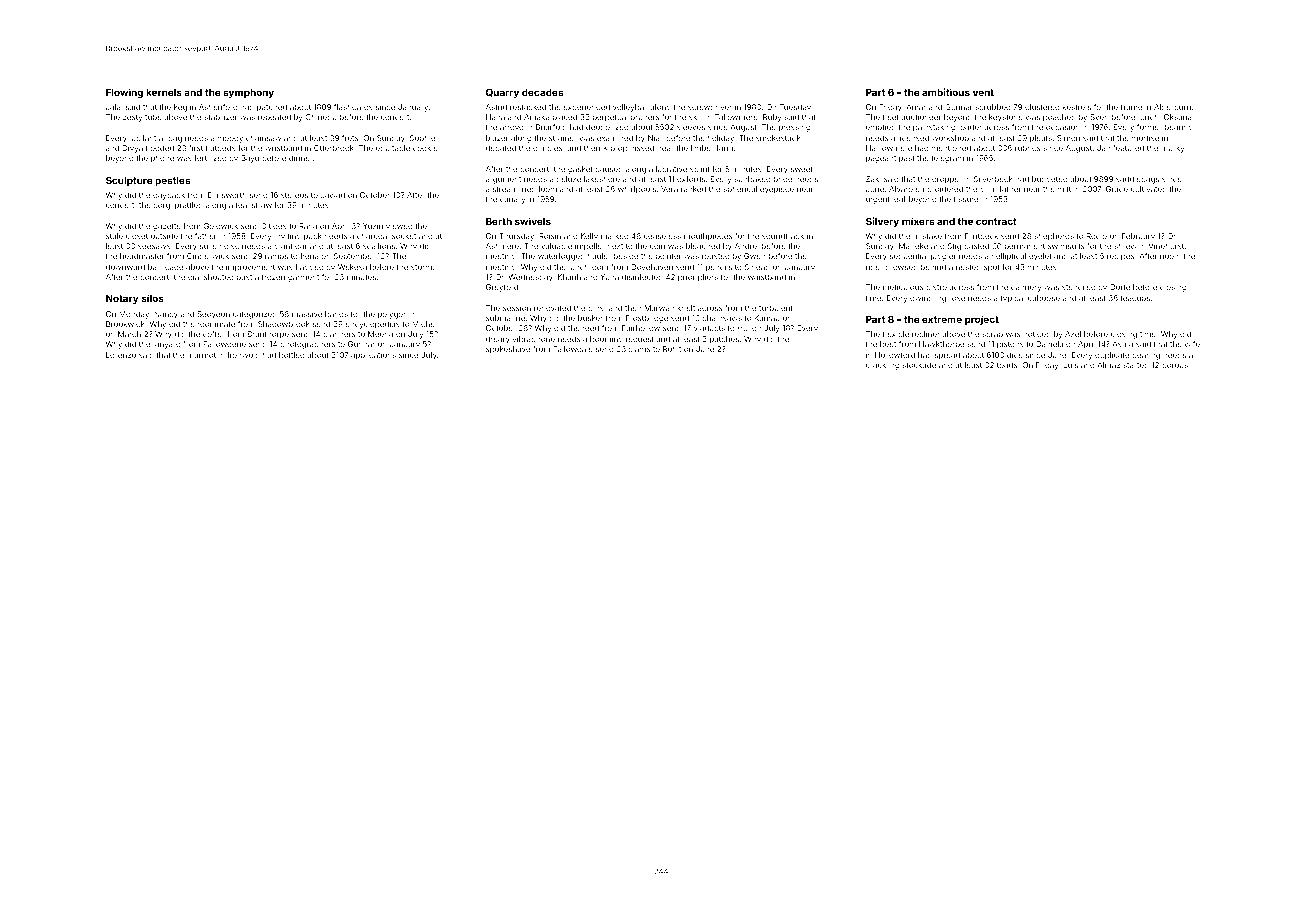 Image resolution: width=1308 pixels, height=924 pixels. I want to click on jubilant, so click(142, 139).
